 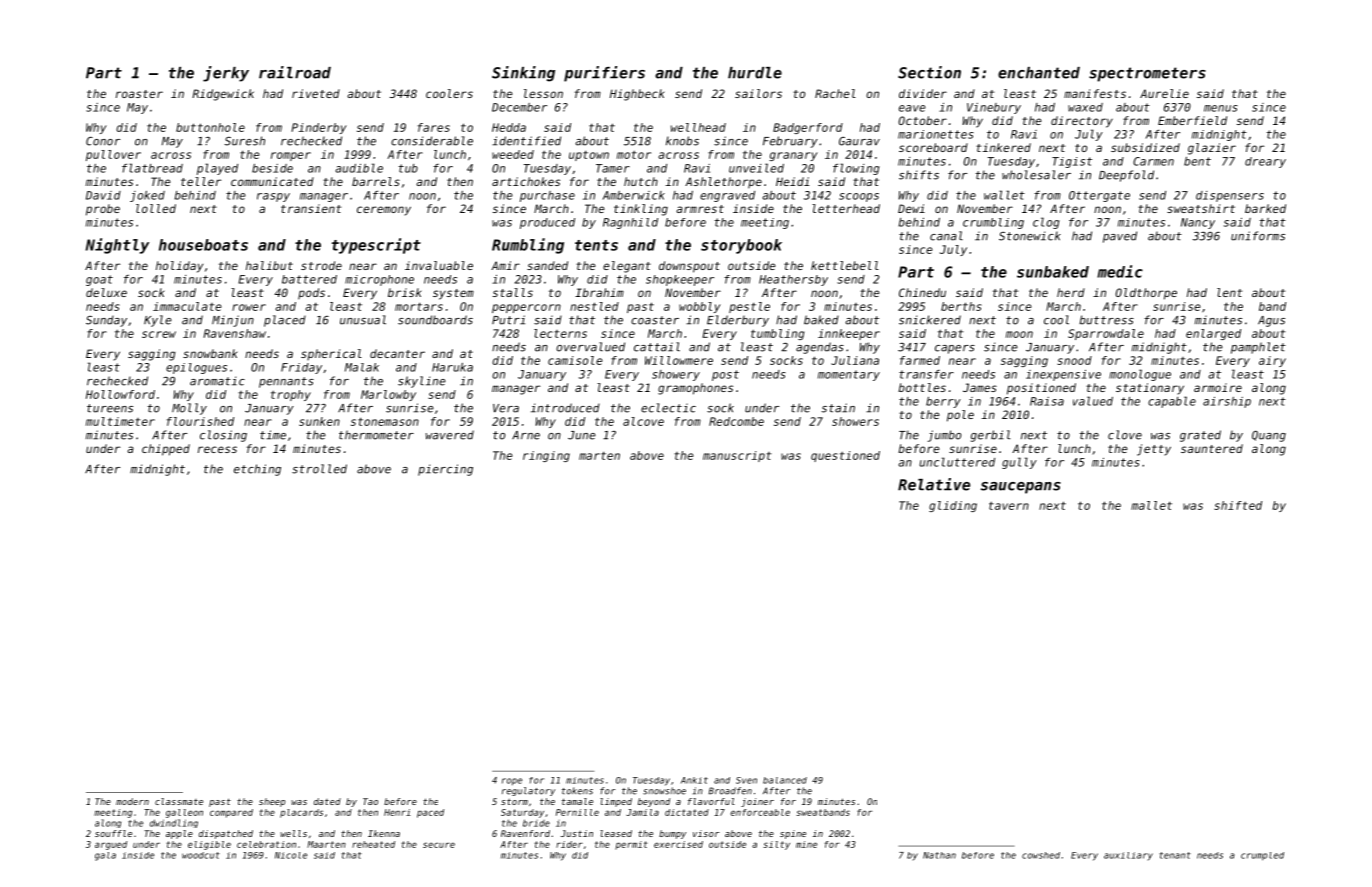 I want to click on marten, so click(x=599, y=456).
